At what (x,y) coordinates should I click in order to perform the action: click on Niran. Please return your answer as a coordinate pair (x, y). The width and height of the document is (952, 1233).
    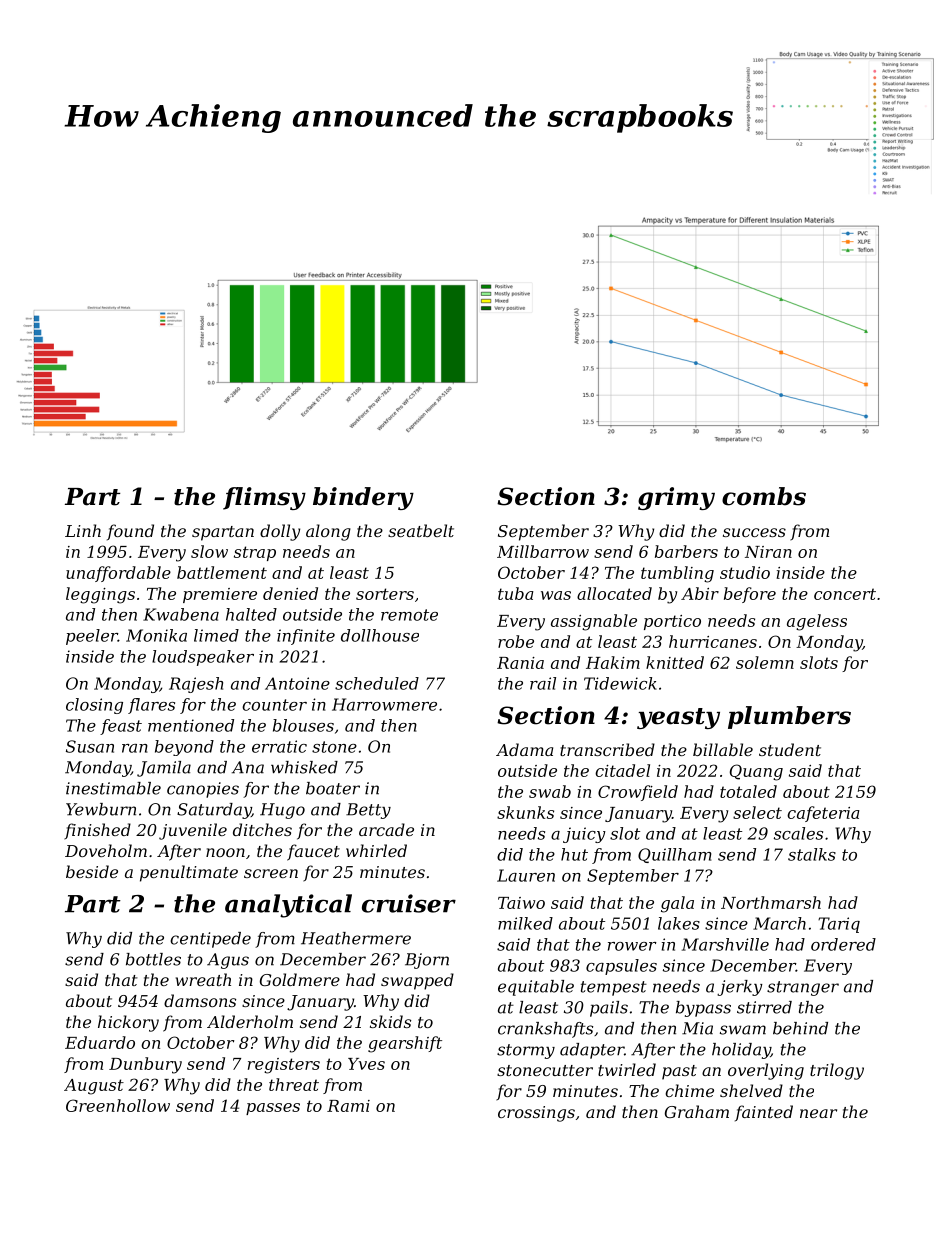
    Looking at the image, I should click on (768, 552).
